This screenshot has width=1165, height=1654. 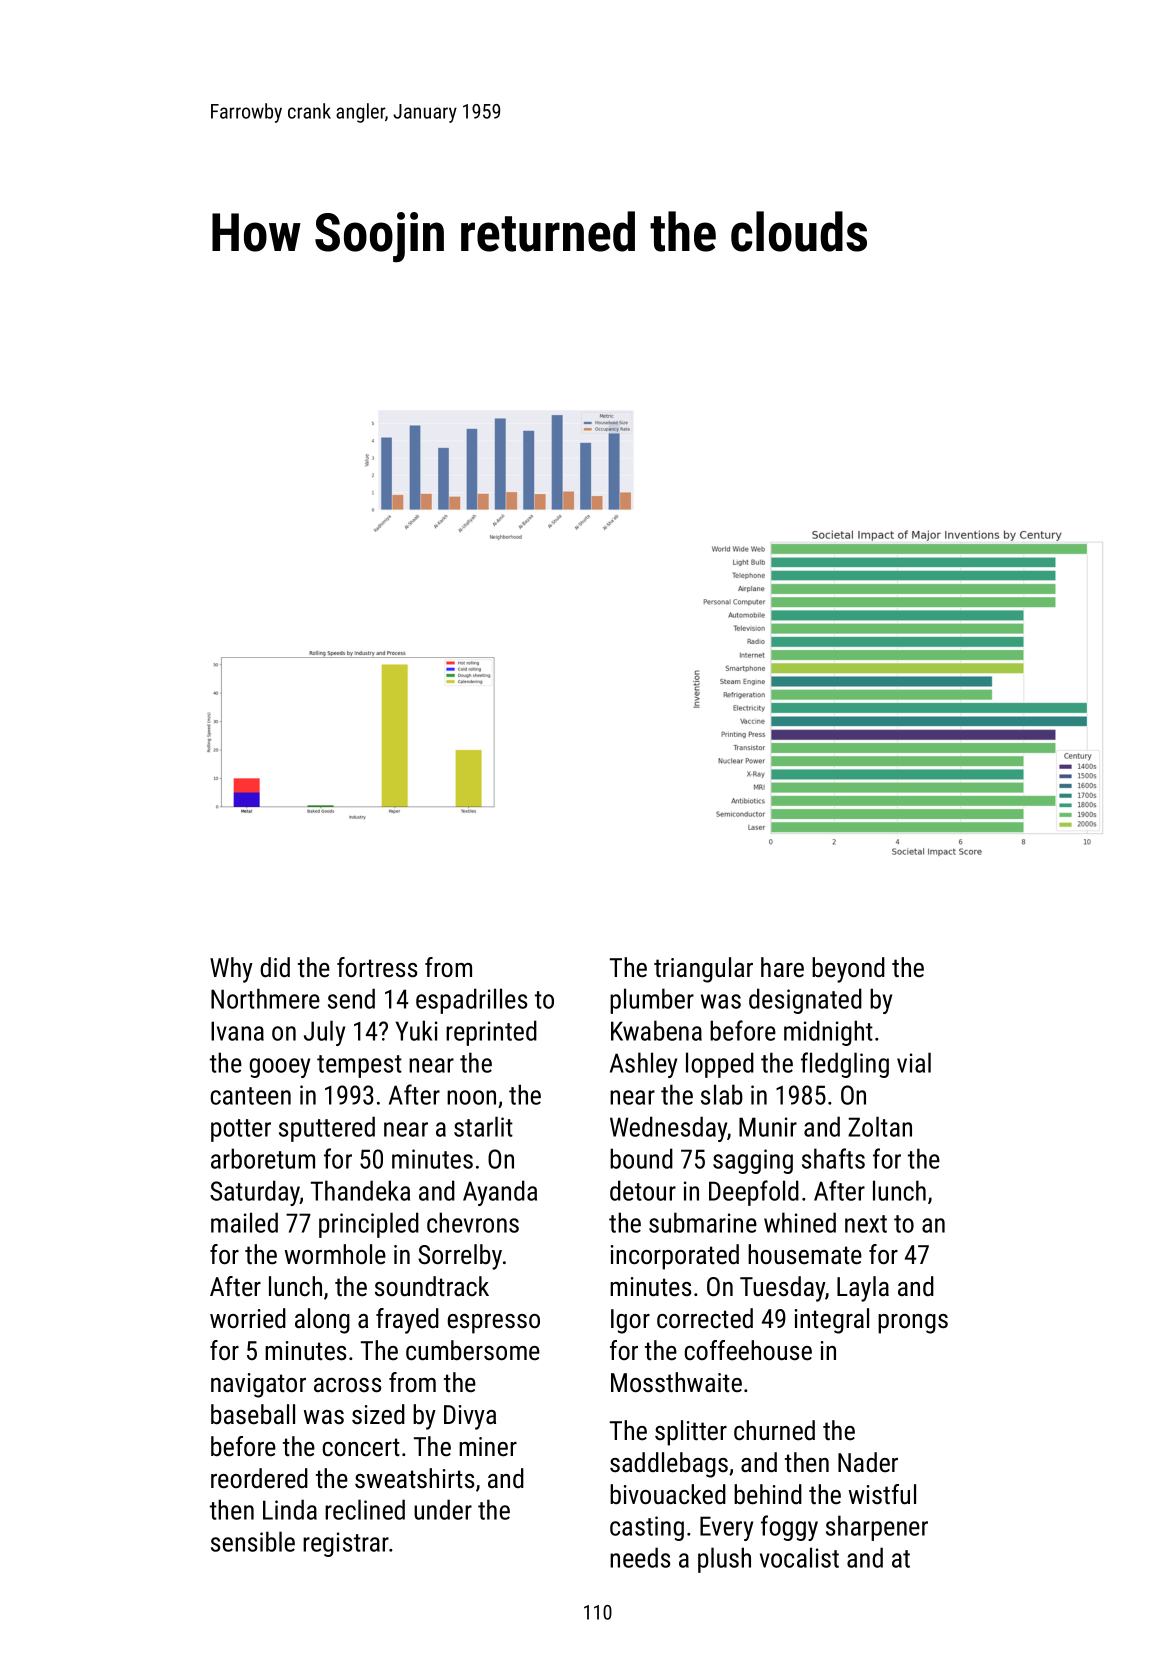 What do you see at coordinates (782, 967) in the screenshot?
I see `hare` at bounding box center [782, 967].
